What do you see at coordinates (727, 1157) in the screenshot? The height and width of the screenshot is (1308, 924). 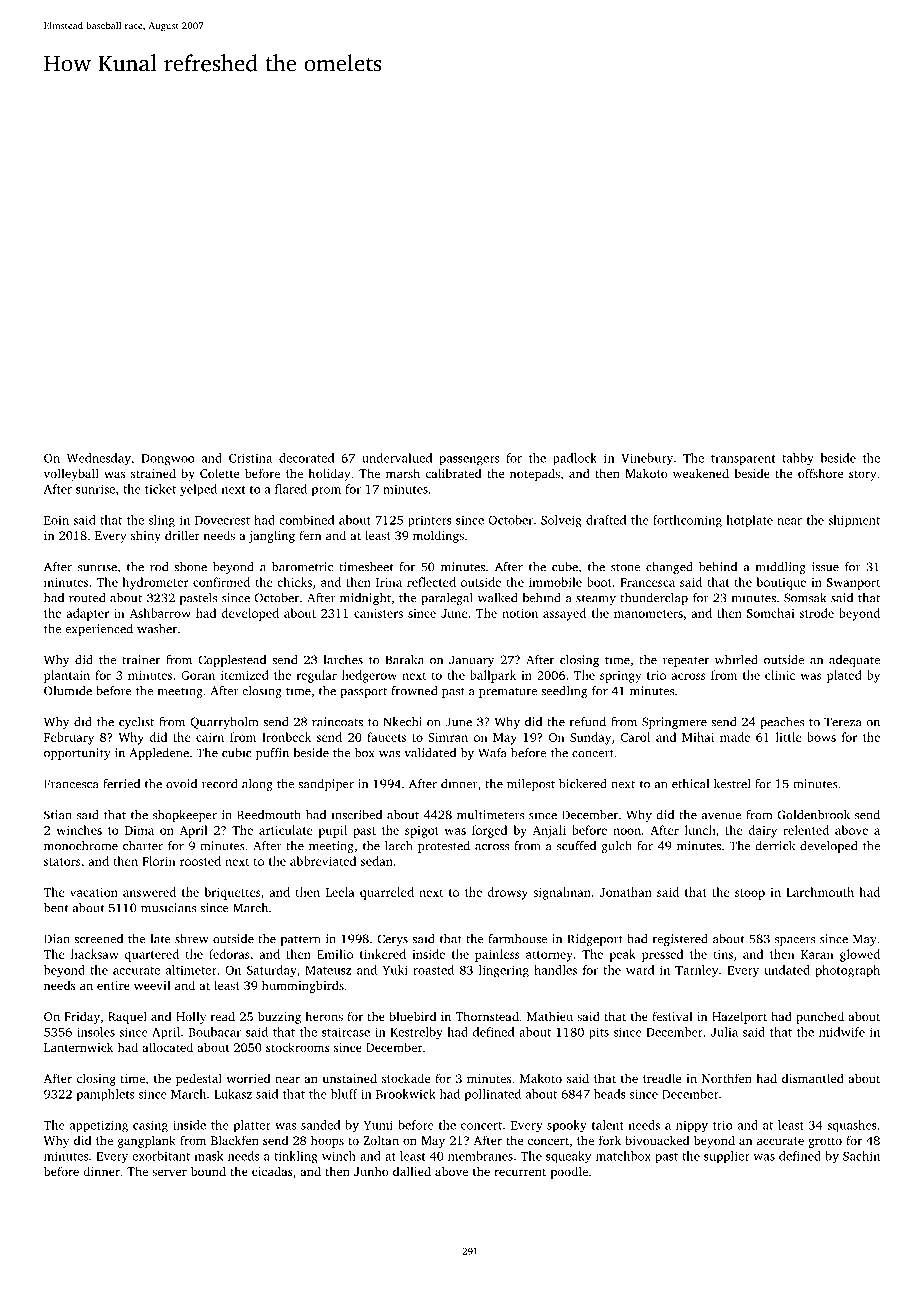 I see `supplier` at bounding box center [727, 1157].
